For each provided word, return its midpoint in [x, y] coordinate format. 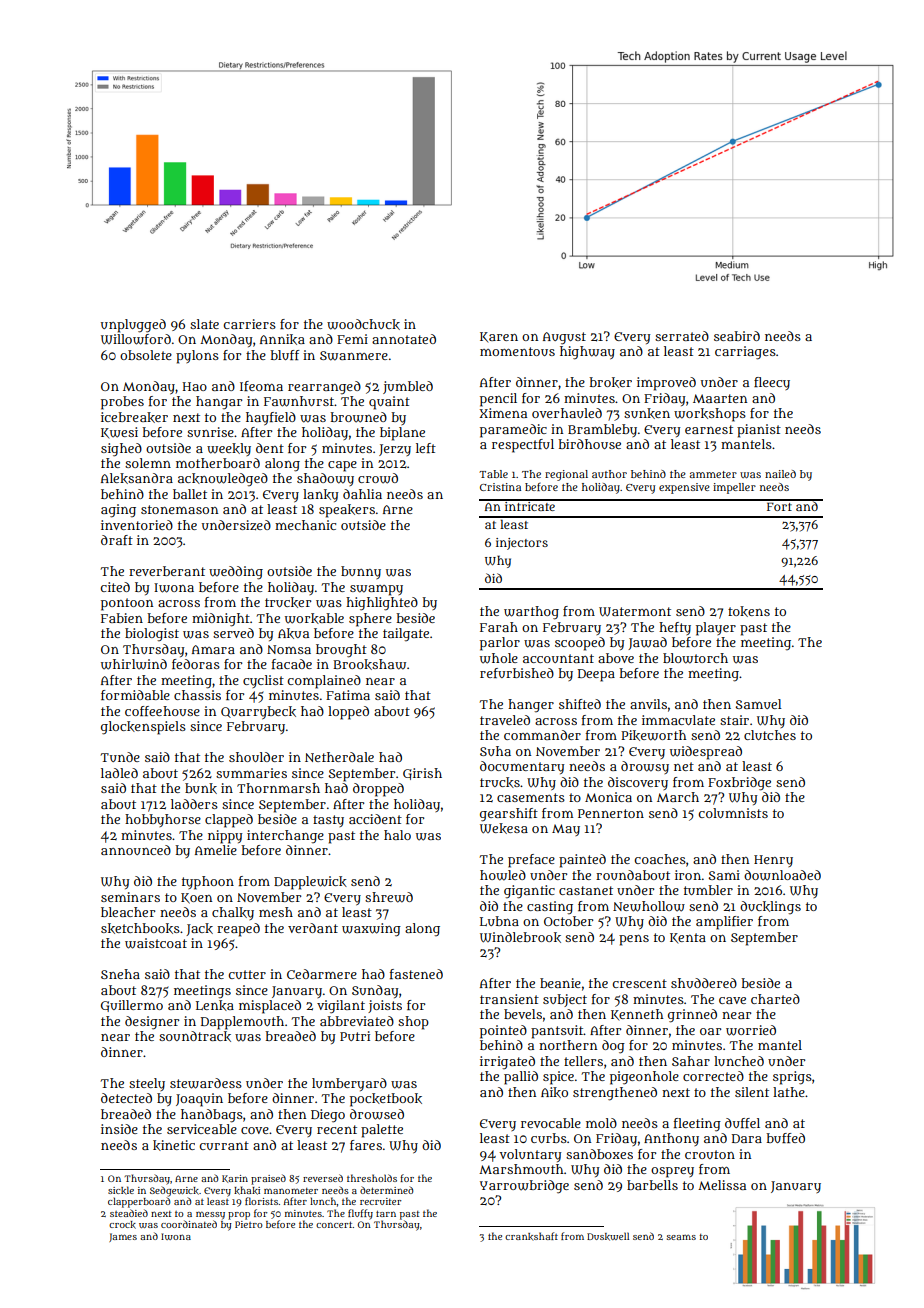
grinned [692, 1016]
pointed [503, 1032]
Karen [499, 337]
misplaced [270, 1007]
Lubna [499, 921]
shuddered [704, 983]
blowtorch [695, 658]
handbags [212, 1116]
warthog [531, 613]
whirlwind [134, 664]
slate [204, 324]
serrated [682, 336]
